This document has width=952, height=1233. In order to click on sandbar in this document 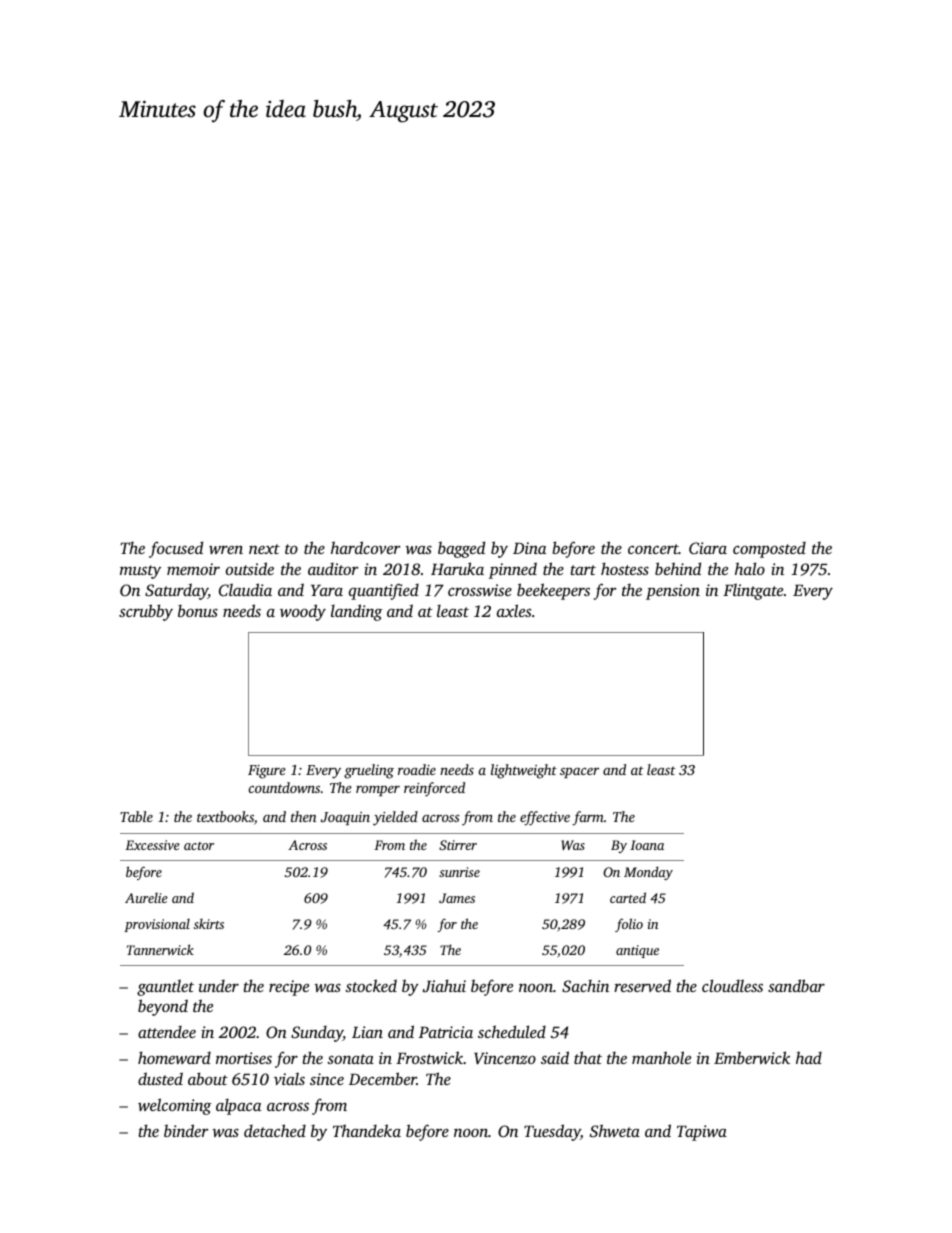, I will do `click(796, 985)`.
